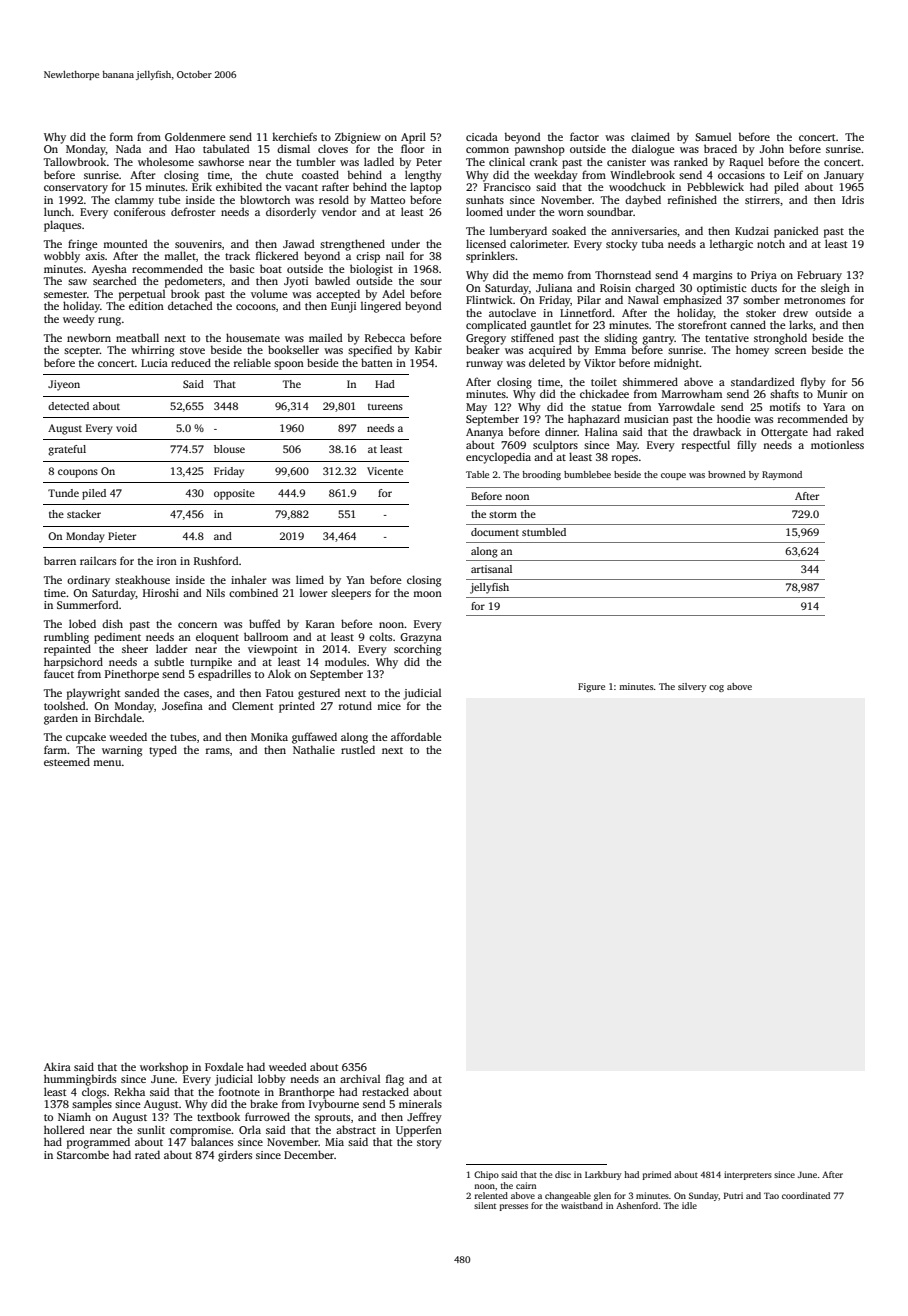  Describe the element at coordinates (716, 688) in the screenshot. I see `cog` at that location.
